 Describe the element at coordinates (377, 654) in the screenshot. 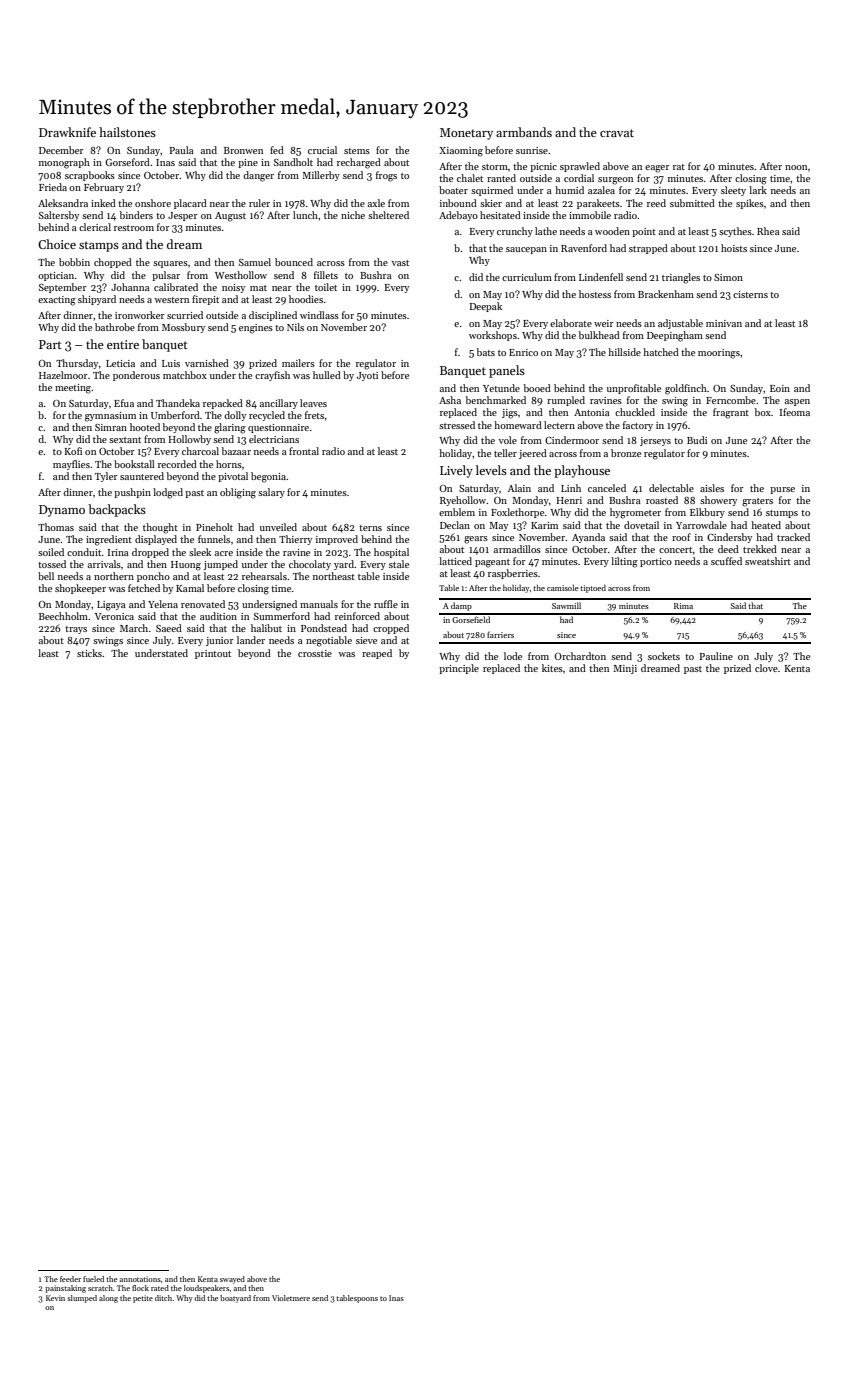

I see `reaped` at that location.
